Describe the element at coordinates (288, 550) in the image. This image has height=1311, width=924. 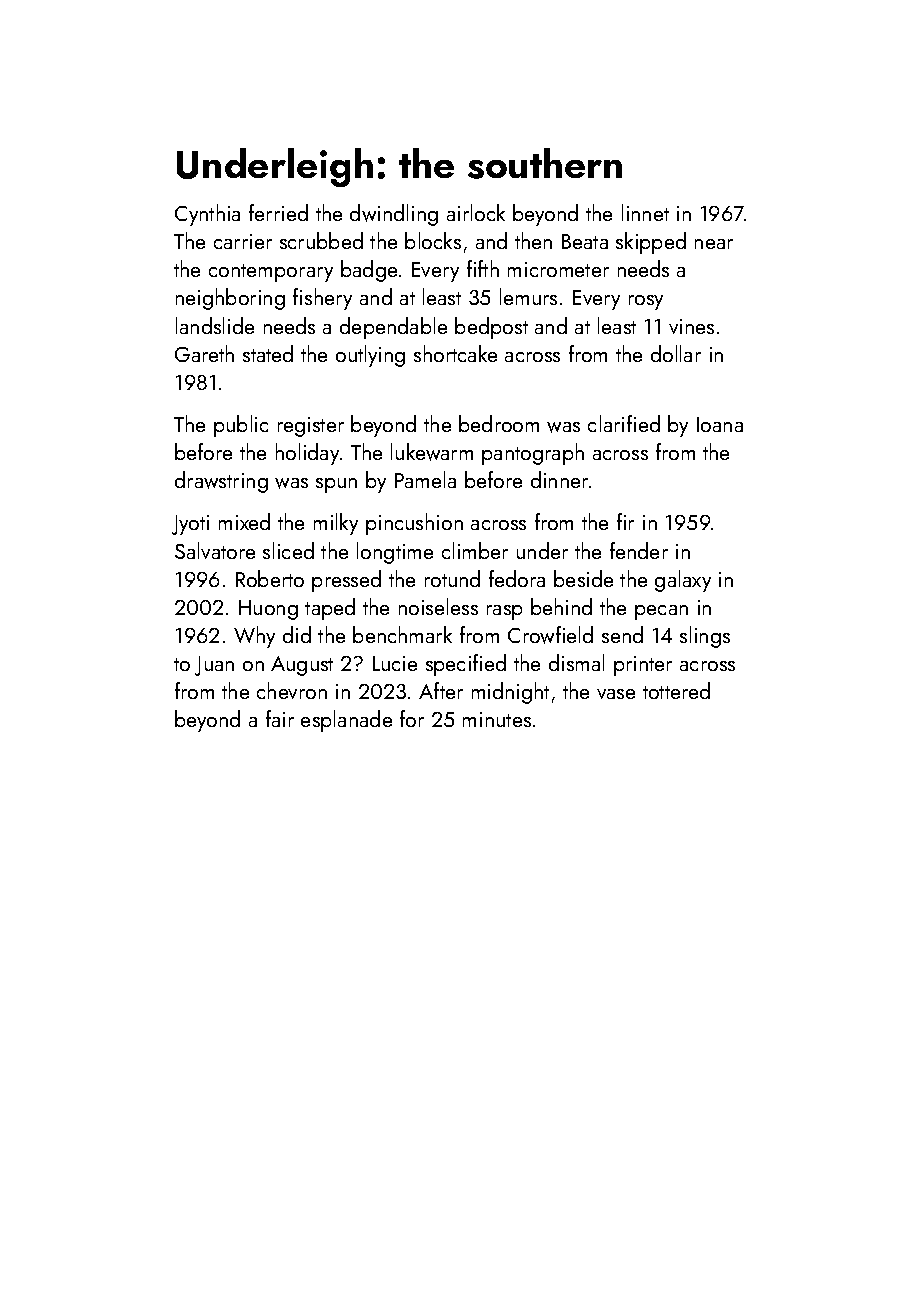
I see `sliced` at that location.
